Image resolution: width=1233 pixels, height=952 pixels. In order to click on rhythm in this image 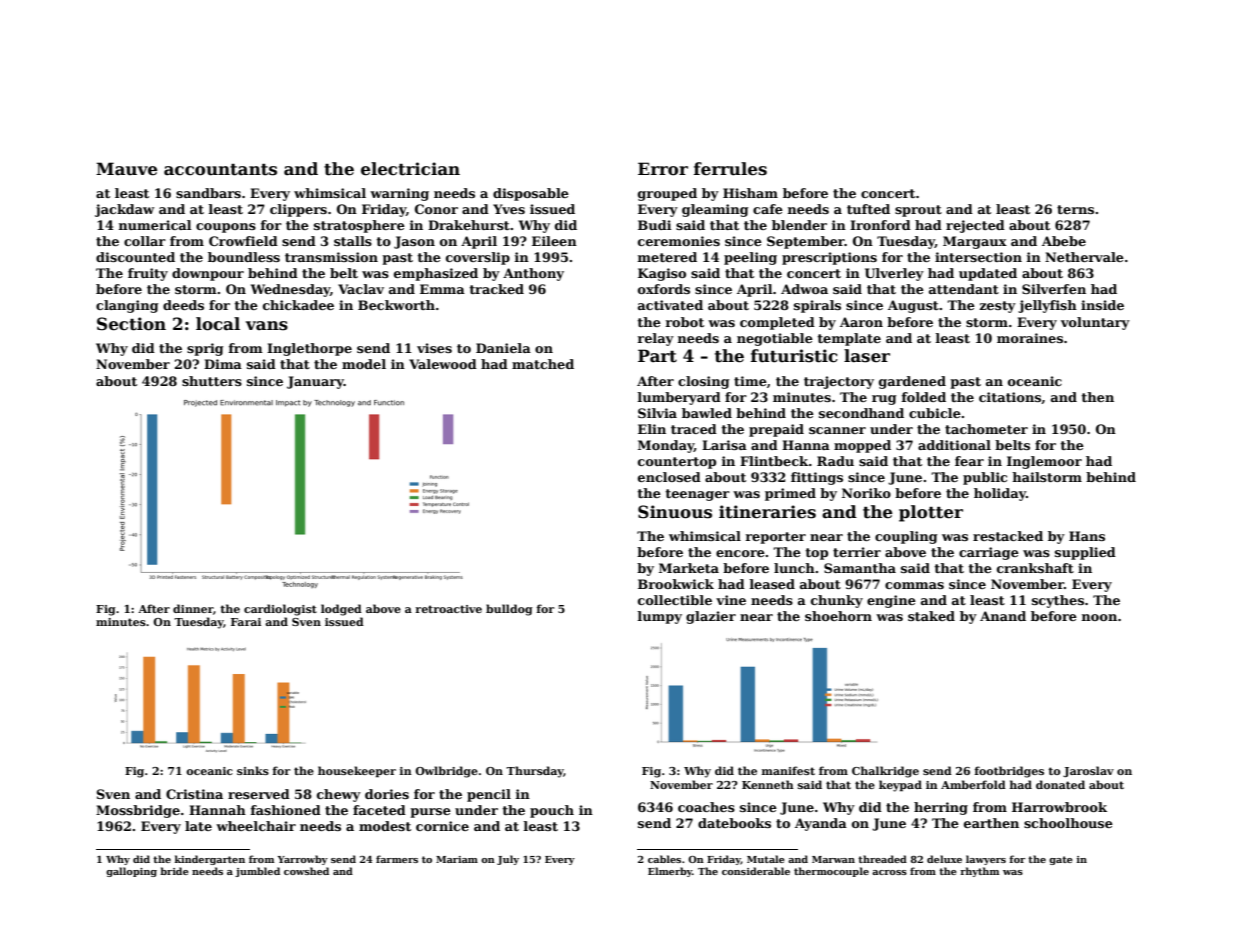, I will do `click(979, 872)`.
